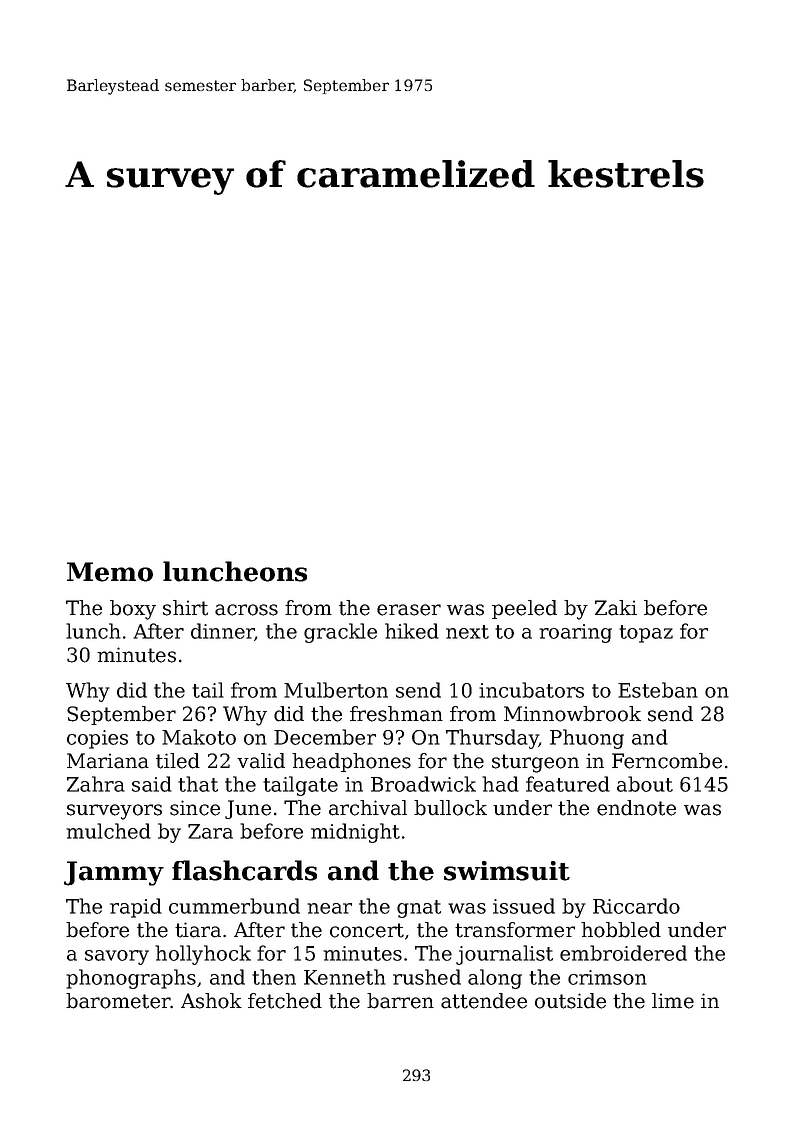  I want to click on Memo, so click(110, 572).
